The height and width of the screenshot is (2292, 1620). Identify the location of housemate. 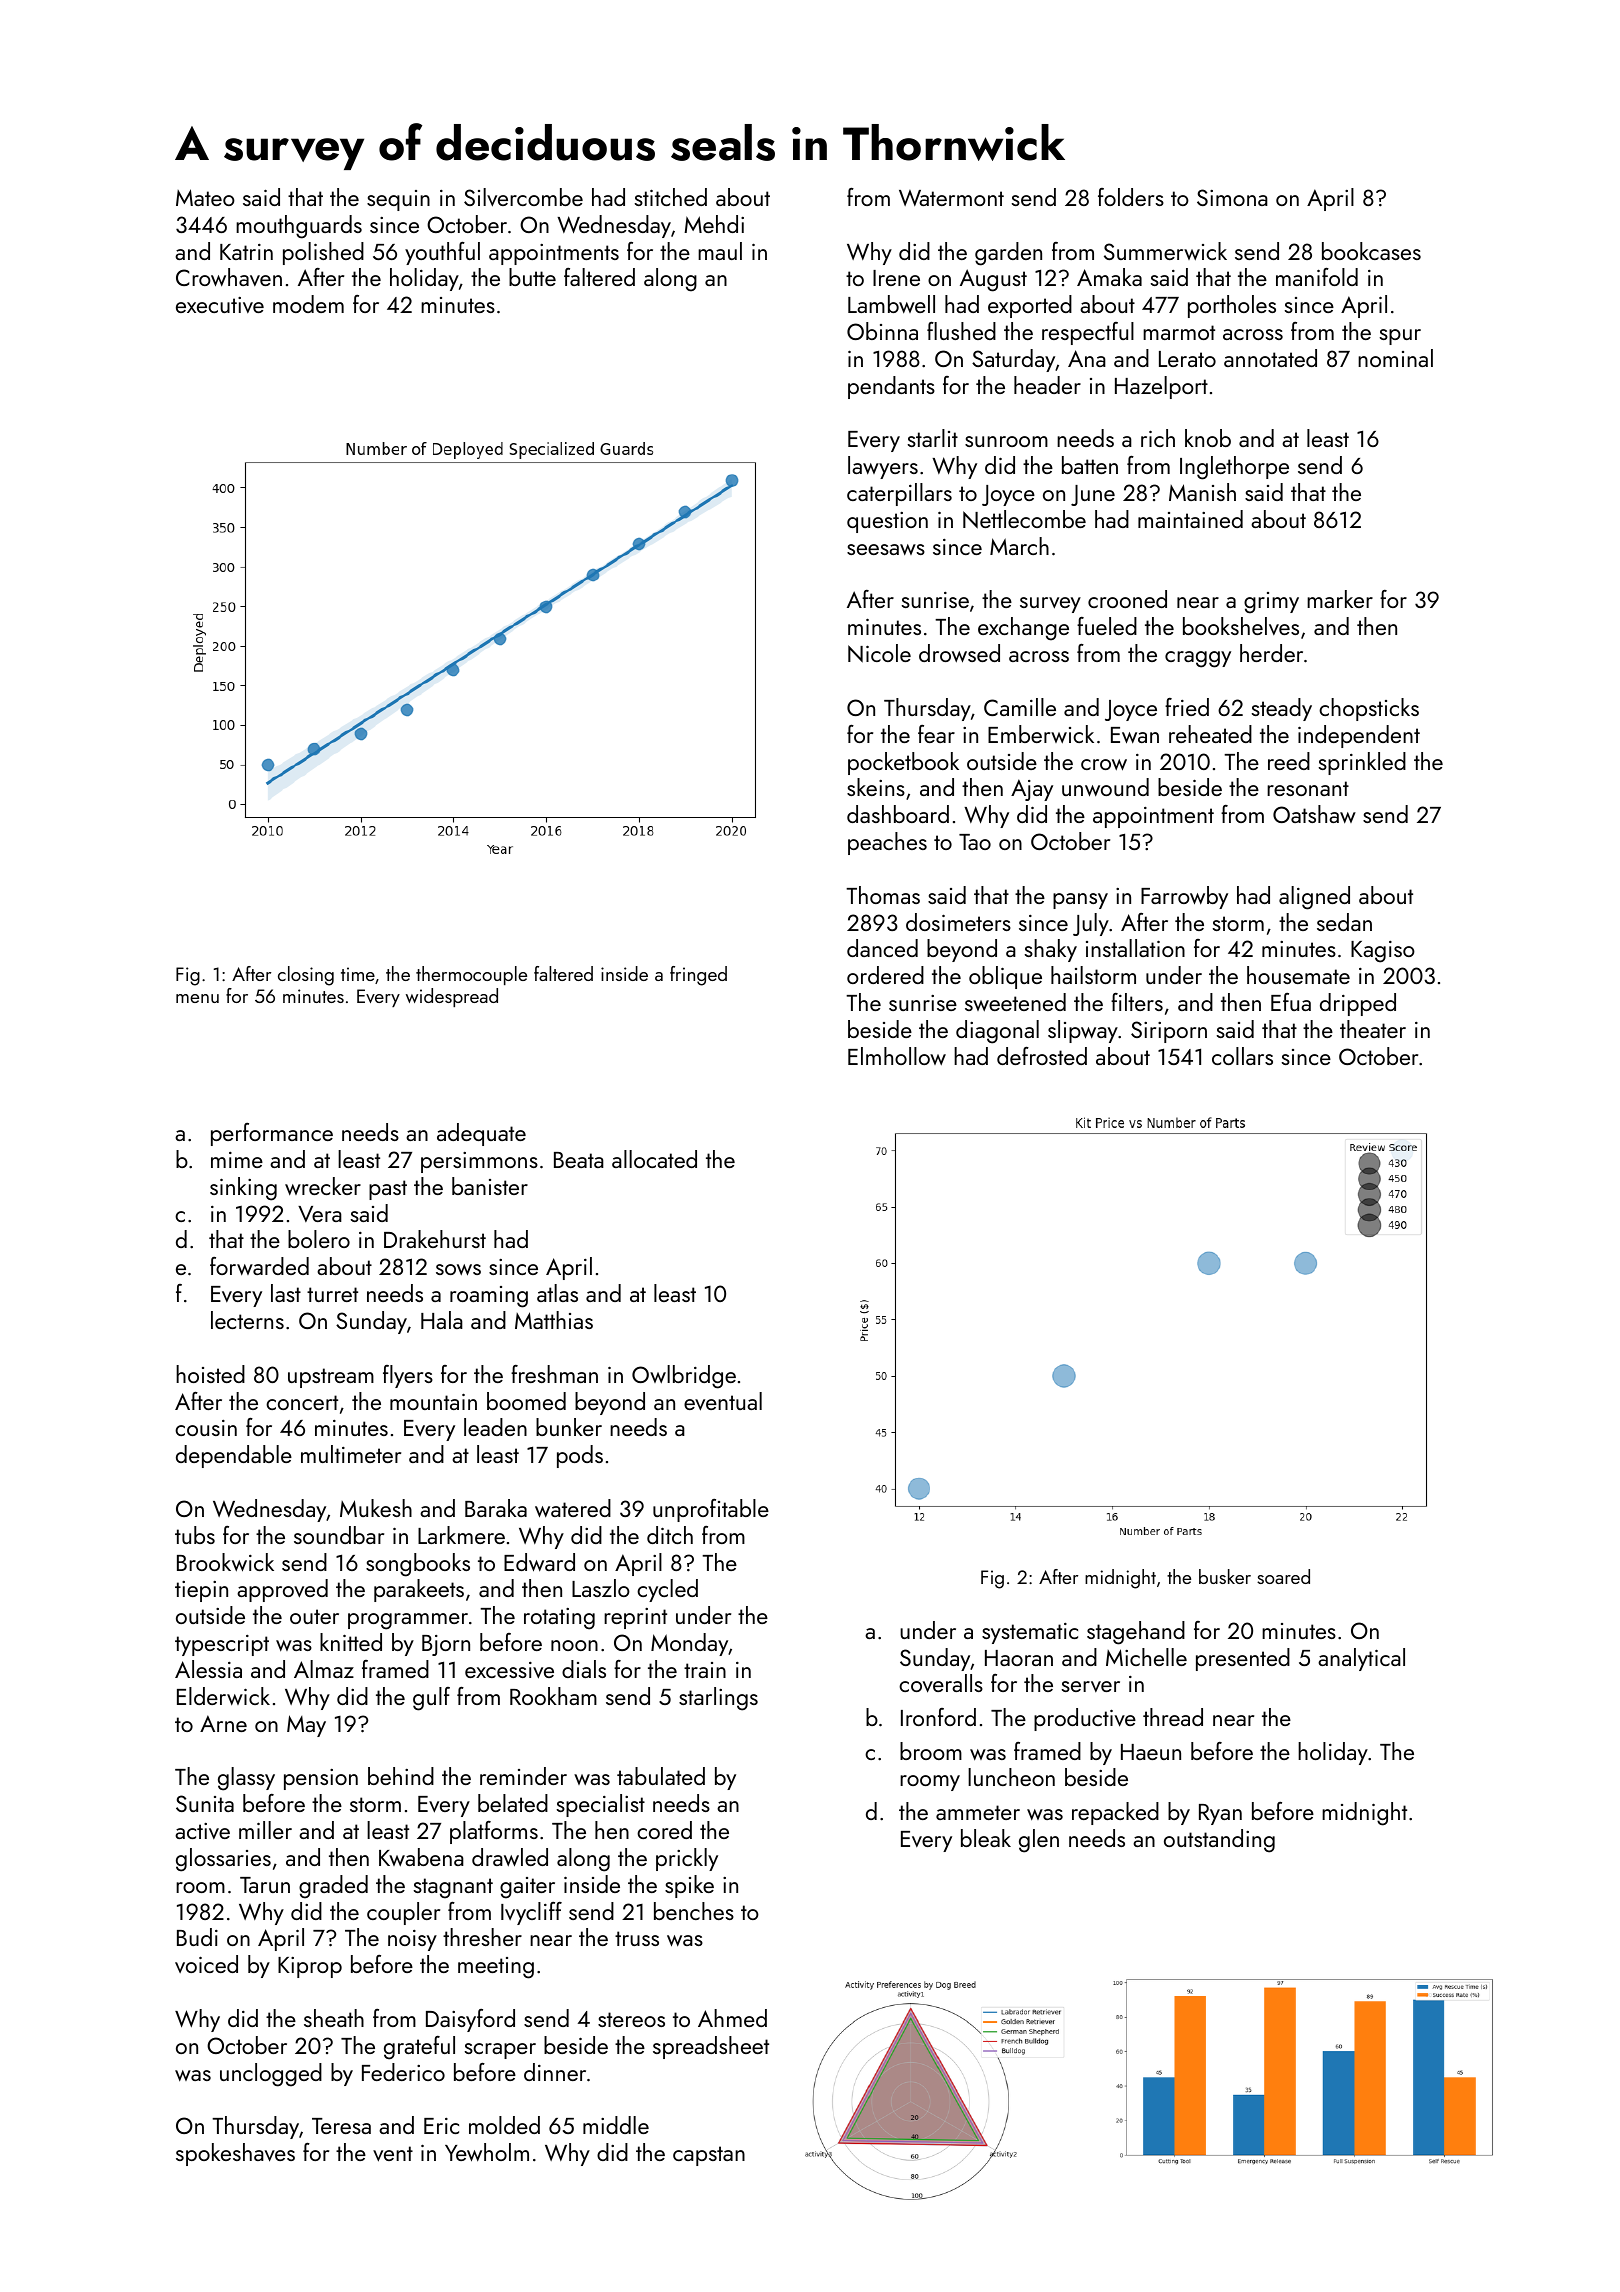
(1298, 975).
